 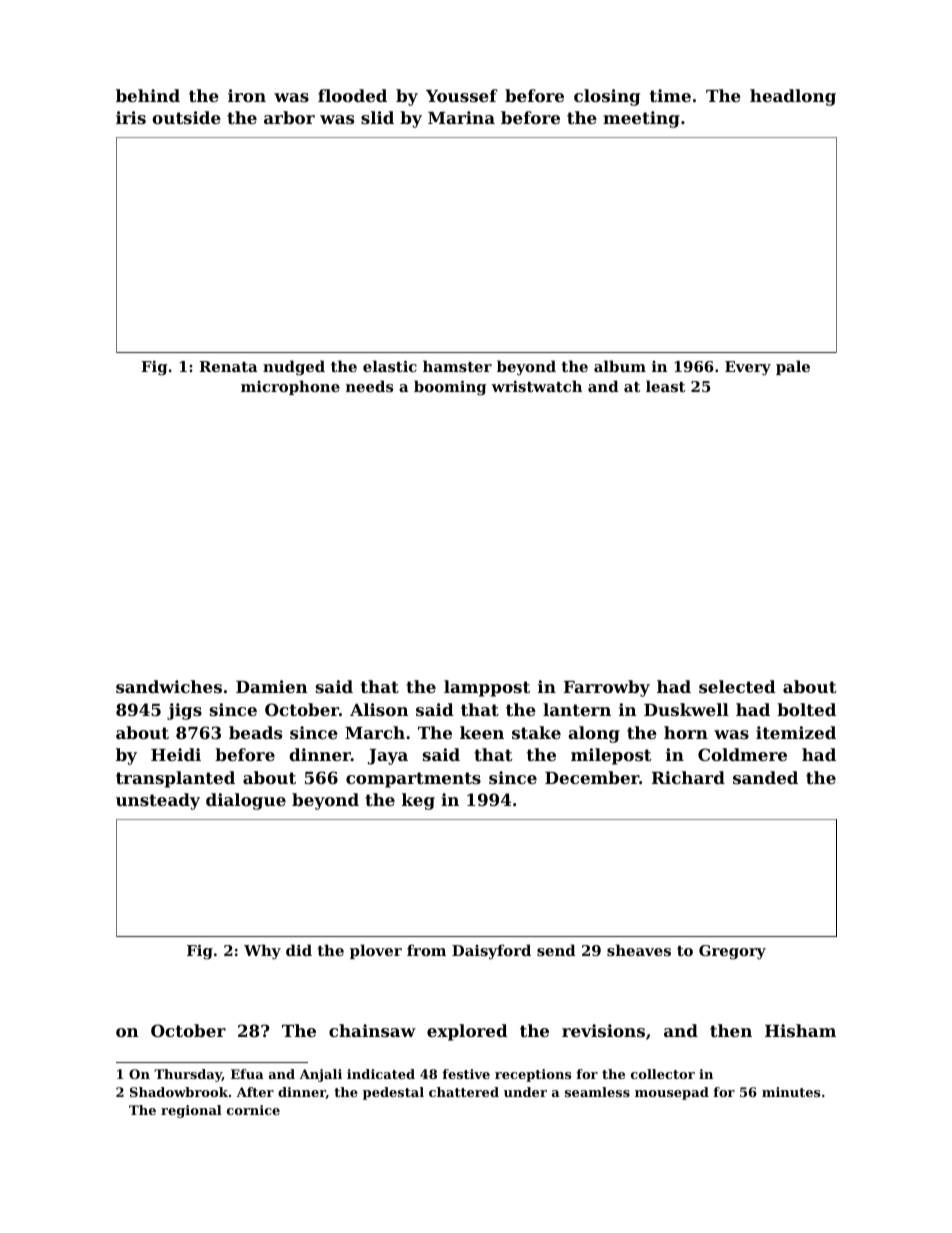 What do you see at coordinates (672, 1093) in the screenshot?
I see `mousepad` at bounding box center [672, 1093].
